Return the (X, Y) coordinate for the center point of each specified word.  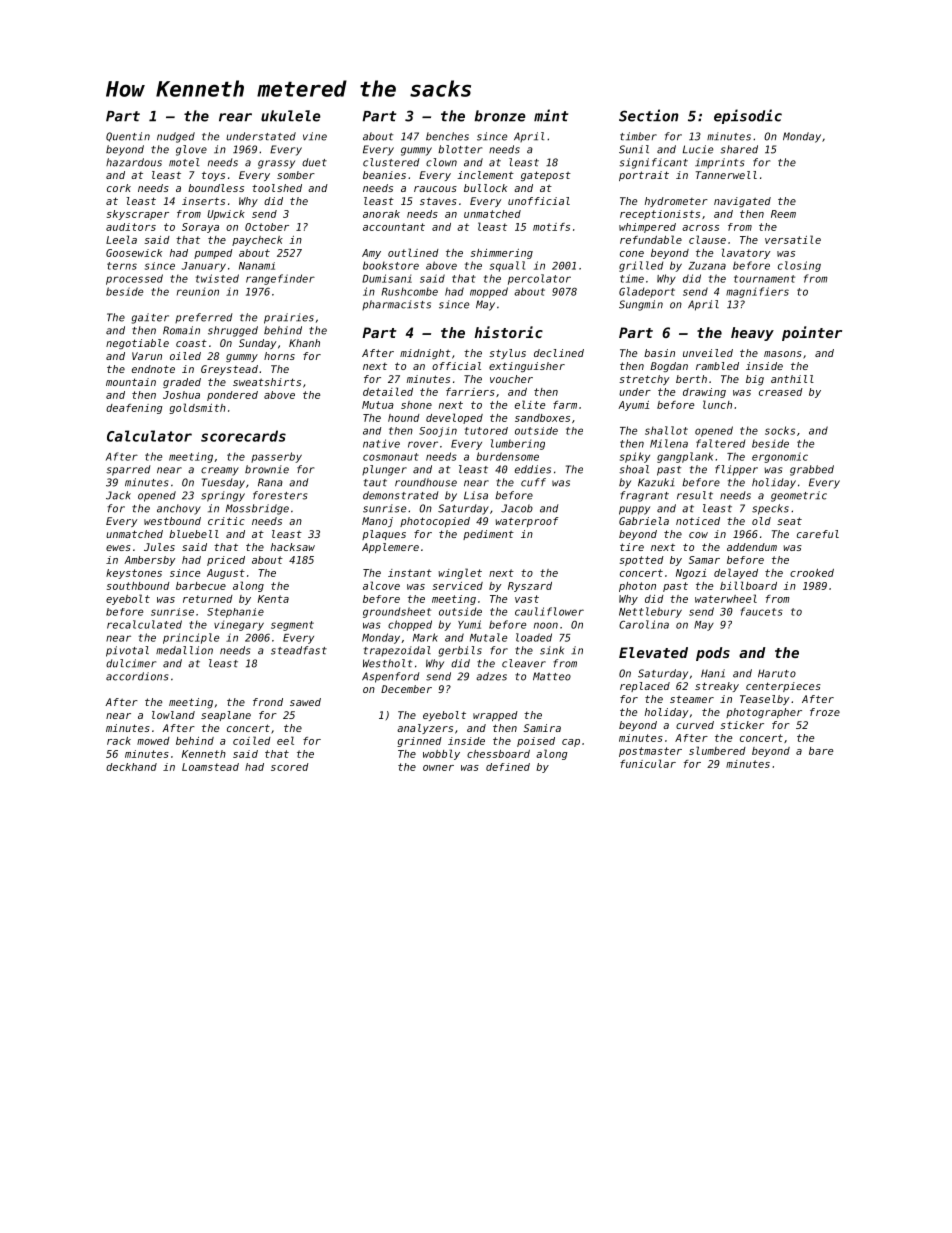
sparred (128, 470)
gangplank (685, 457)
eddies (533, 469)
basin (659, 353)
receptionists (660, 215)
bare (821, 751)
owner (438, 768)
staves (438, 201)
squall (507, 266)
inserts (203, 201)
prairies (289, 318)
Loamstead (210, 767)
